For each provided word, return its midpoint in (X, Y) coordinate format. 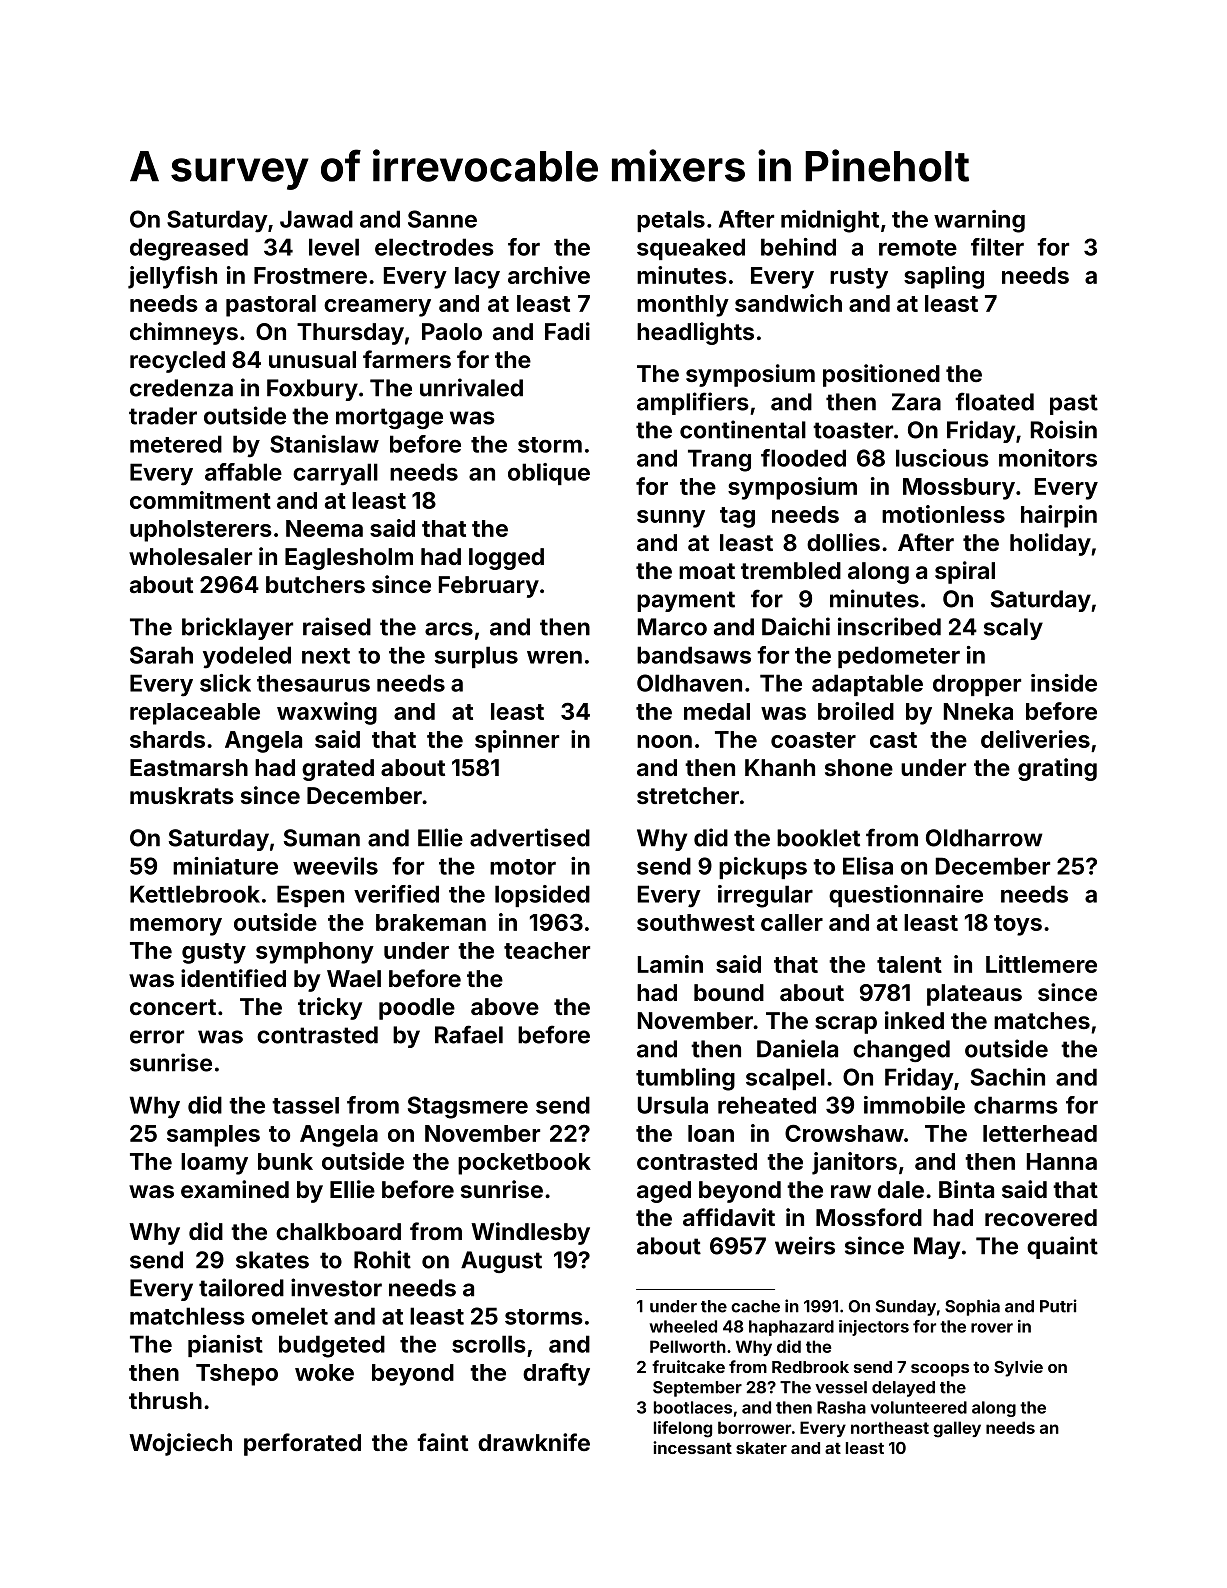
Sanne (442, 219)
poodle (417, 1009)
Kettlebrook (195, 894)
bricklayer (237, 628)
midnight (830, 221)
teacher (547, 950)
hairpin (1059, 516)
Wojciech (180, 1444)
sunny (671, 519)
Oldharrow (984, 838)
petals (671, 221)
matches (1042, 1020)
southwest (696, 922)
